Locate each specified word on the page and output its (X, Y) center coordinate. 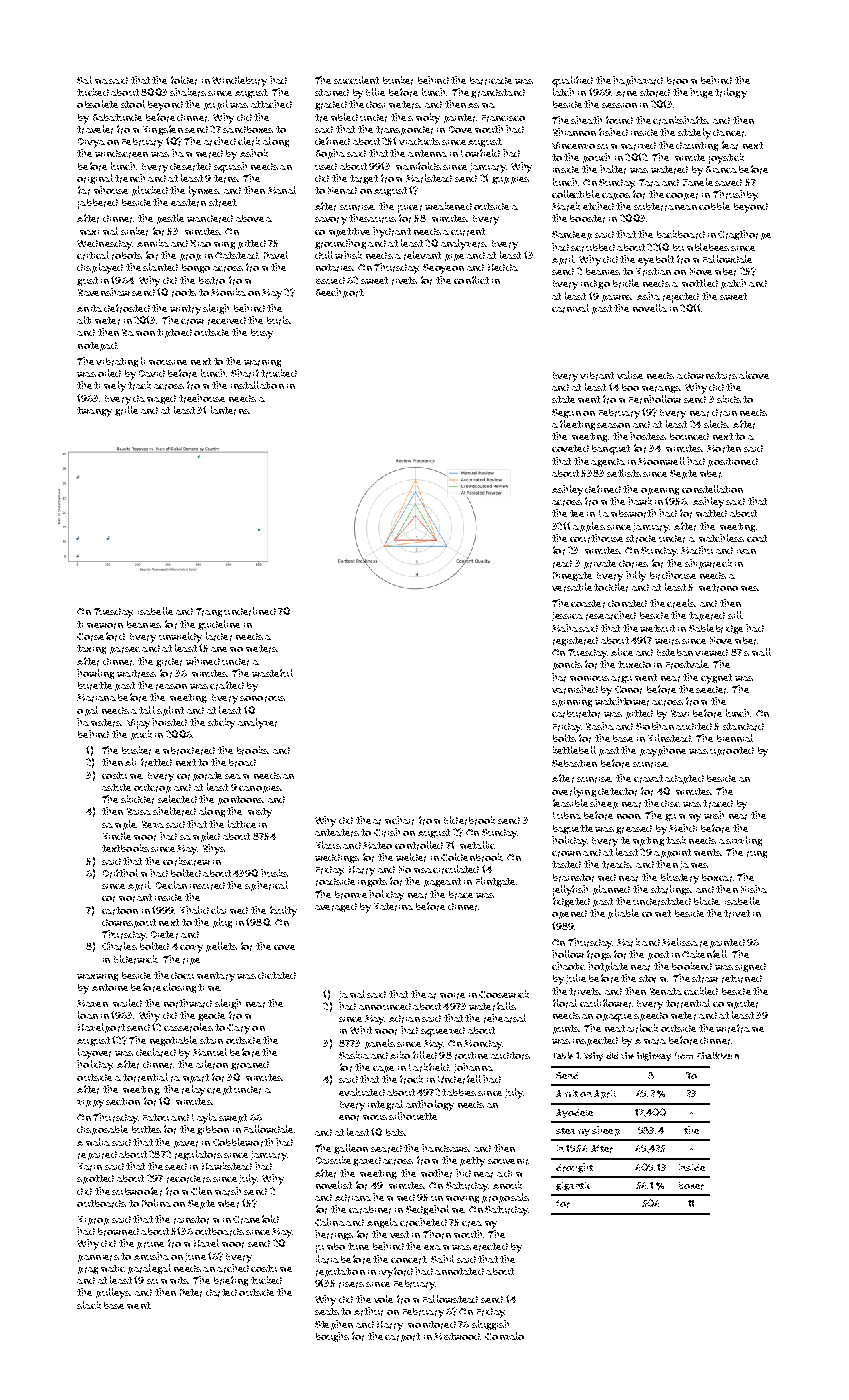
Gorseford (101, 636)
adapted (684, 779)
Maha (565, 628)
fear (730, 145)
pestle (170, 219)
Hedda (503, 267)
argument (634, 678)
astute (116, 787)
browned (118, 1232)
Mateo (377, 845)
